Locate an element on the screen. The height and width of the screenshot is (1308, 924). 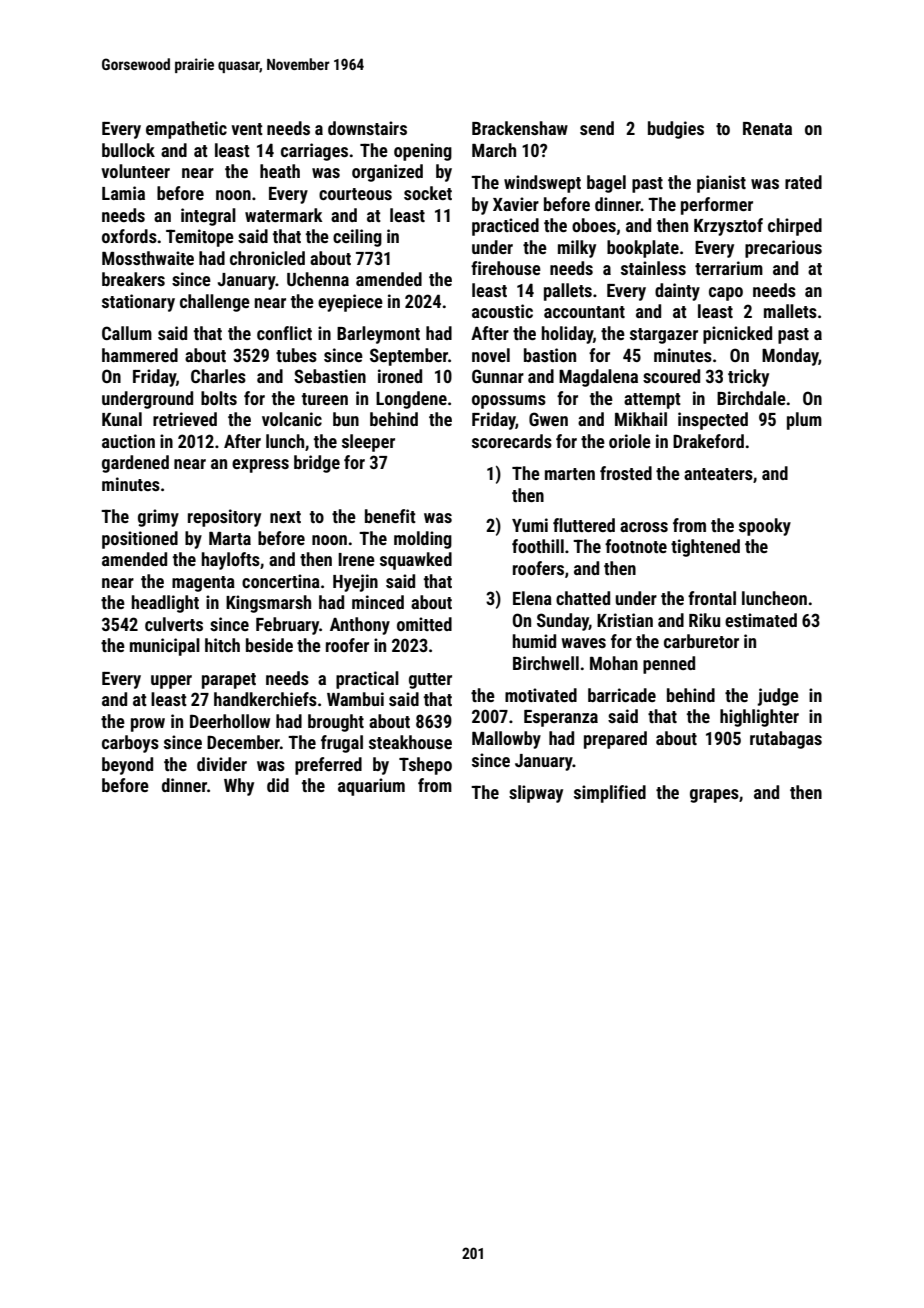
Longdene is located at coordinates (411, 400).
